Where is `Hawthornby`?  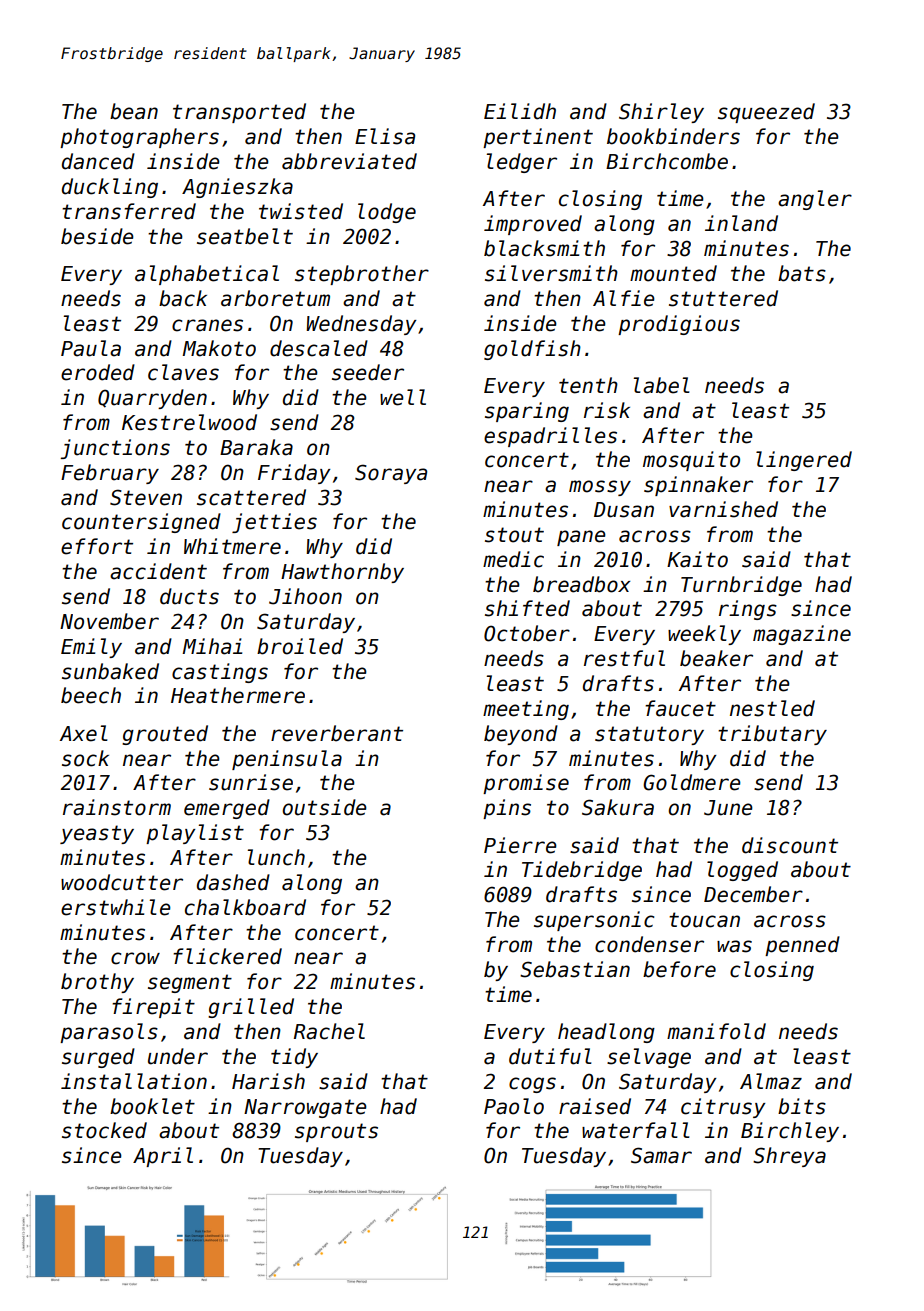
Hawthornby is located at coordinates (342, 573).
